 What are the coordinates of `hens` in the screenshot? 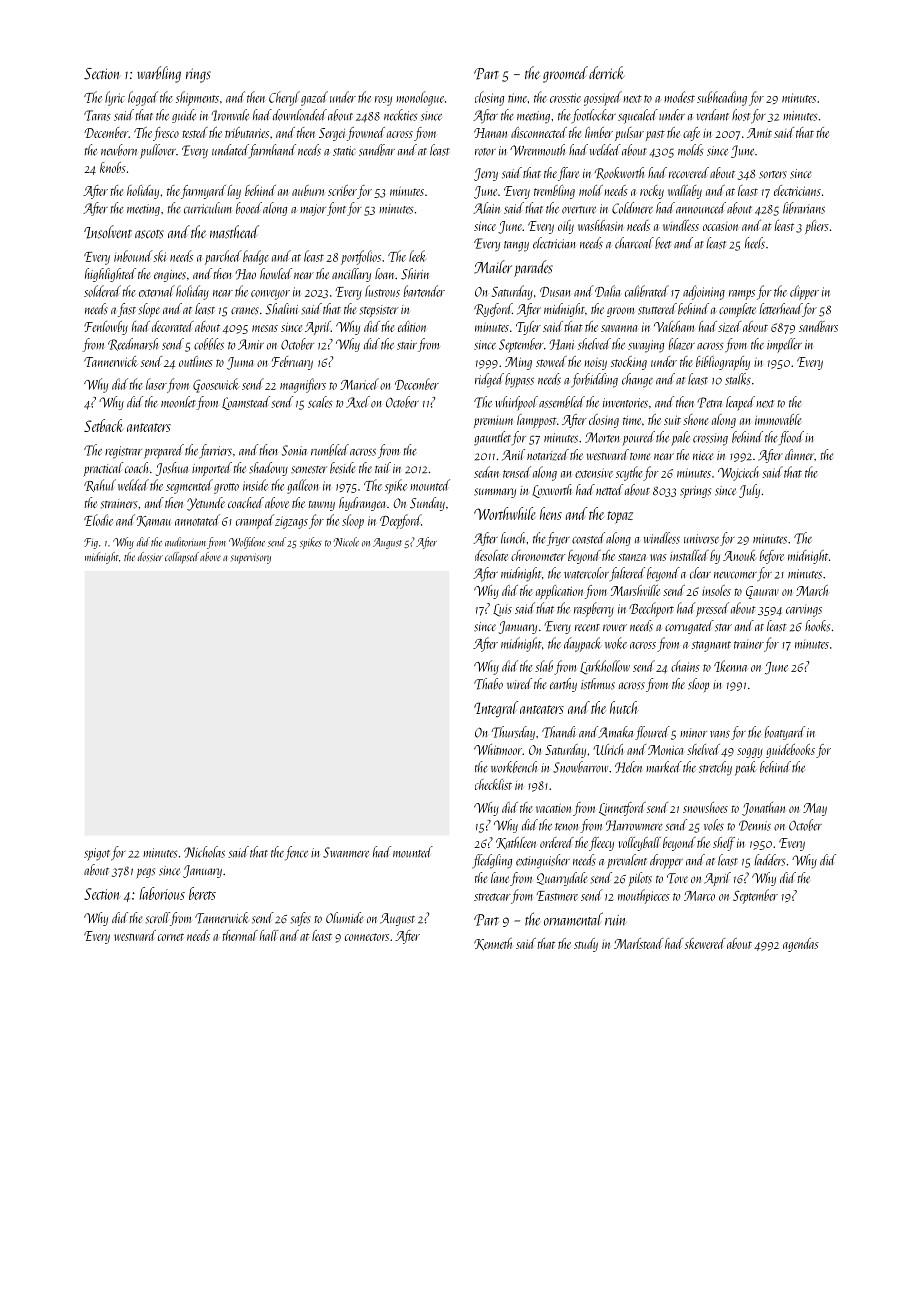 It's located at (551, 513).
